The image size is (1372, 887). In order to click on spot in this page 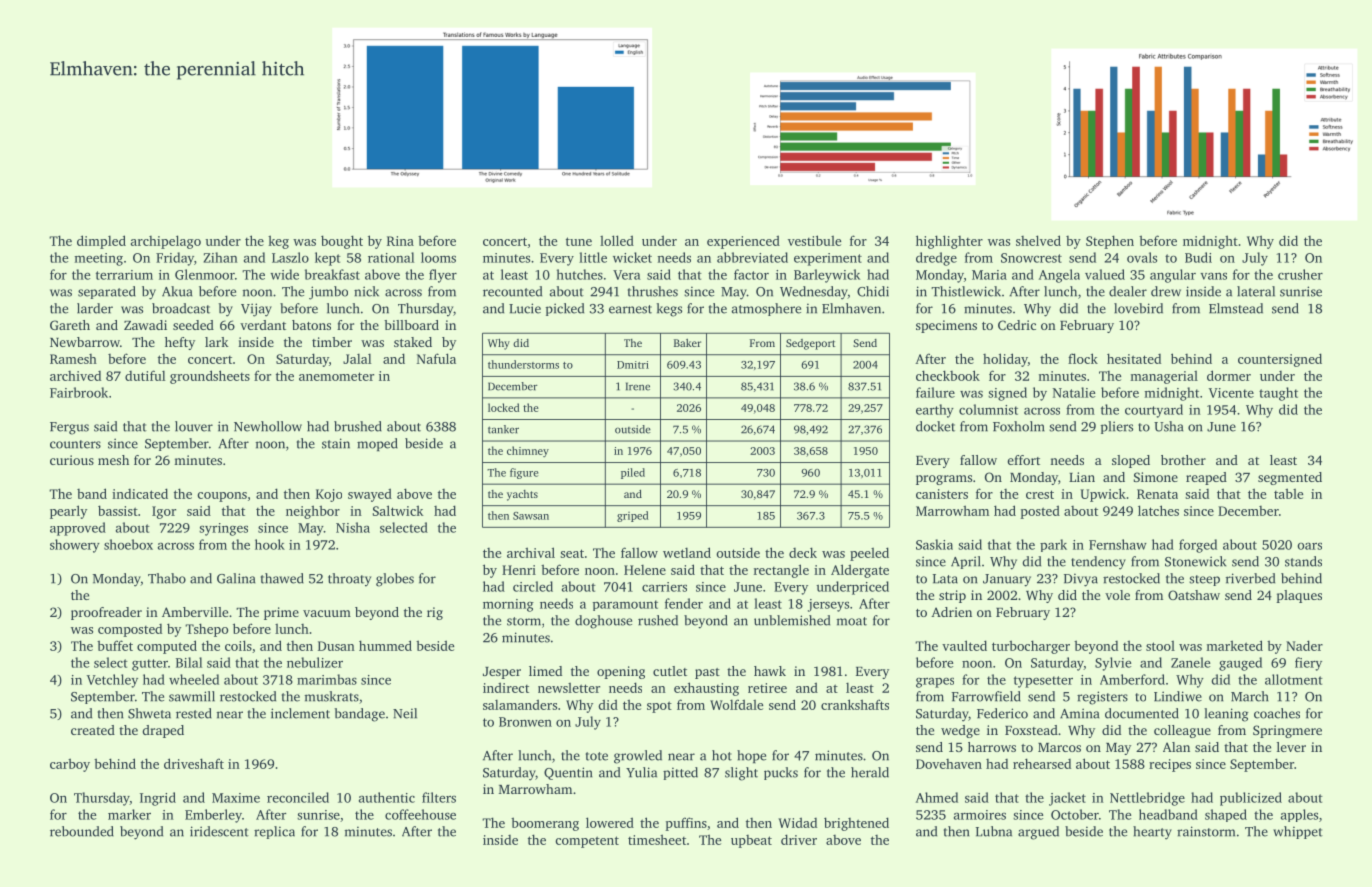, I will do `click(659, 707)`.
